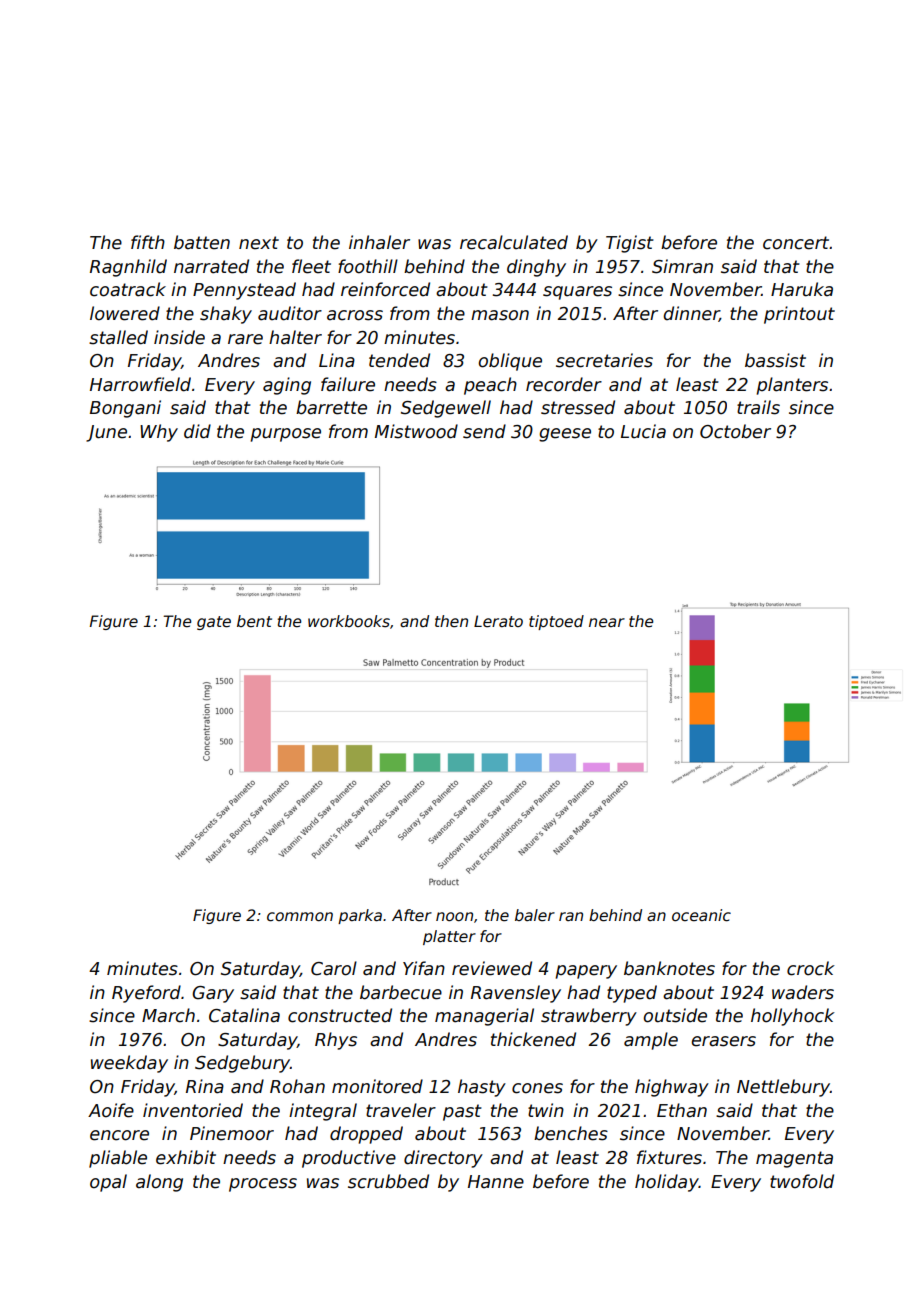 This page has width=924, height=1314. Describe the element at coordinates (799, 315) in the page. I see `printout` at that location.
